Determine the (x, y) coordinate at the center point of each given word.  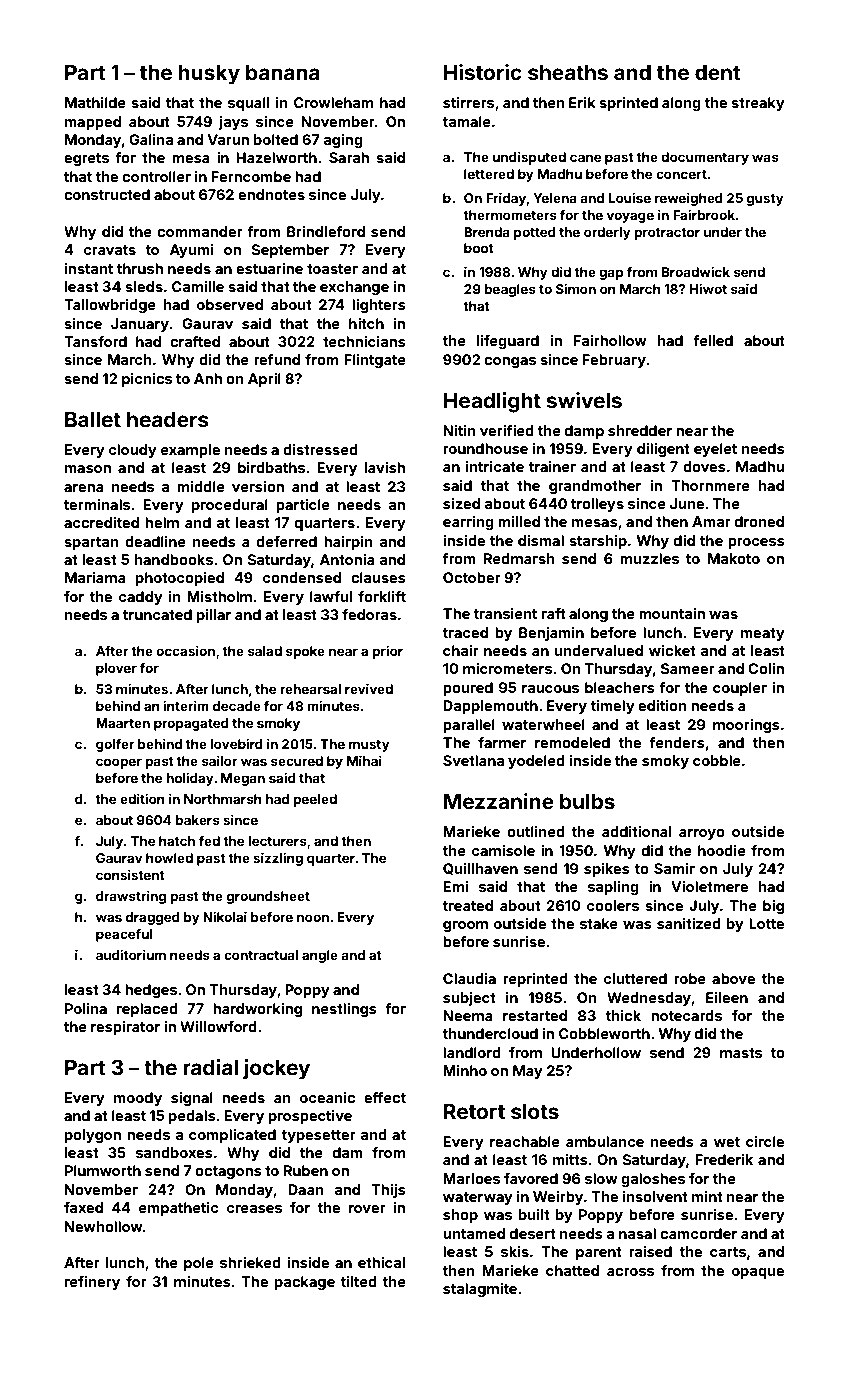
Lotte (766, 923)
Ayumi (192, 251)
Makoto (734, 558)
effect (385, 1097)
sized (461, 503)
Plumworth (103, 1170)
